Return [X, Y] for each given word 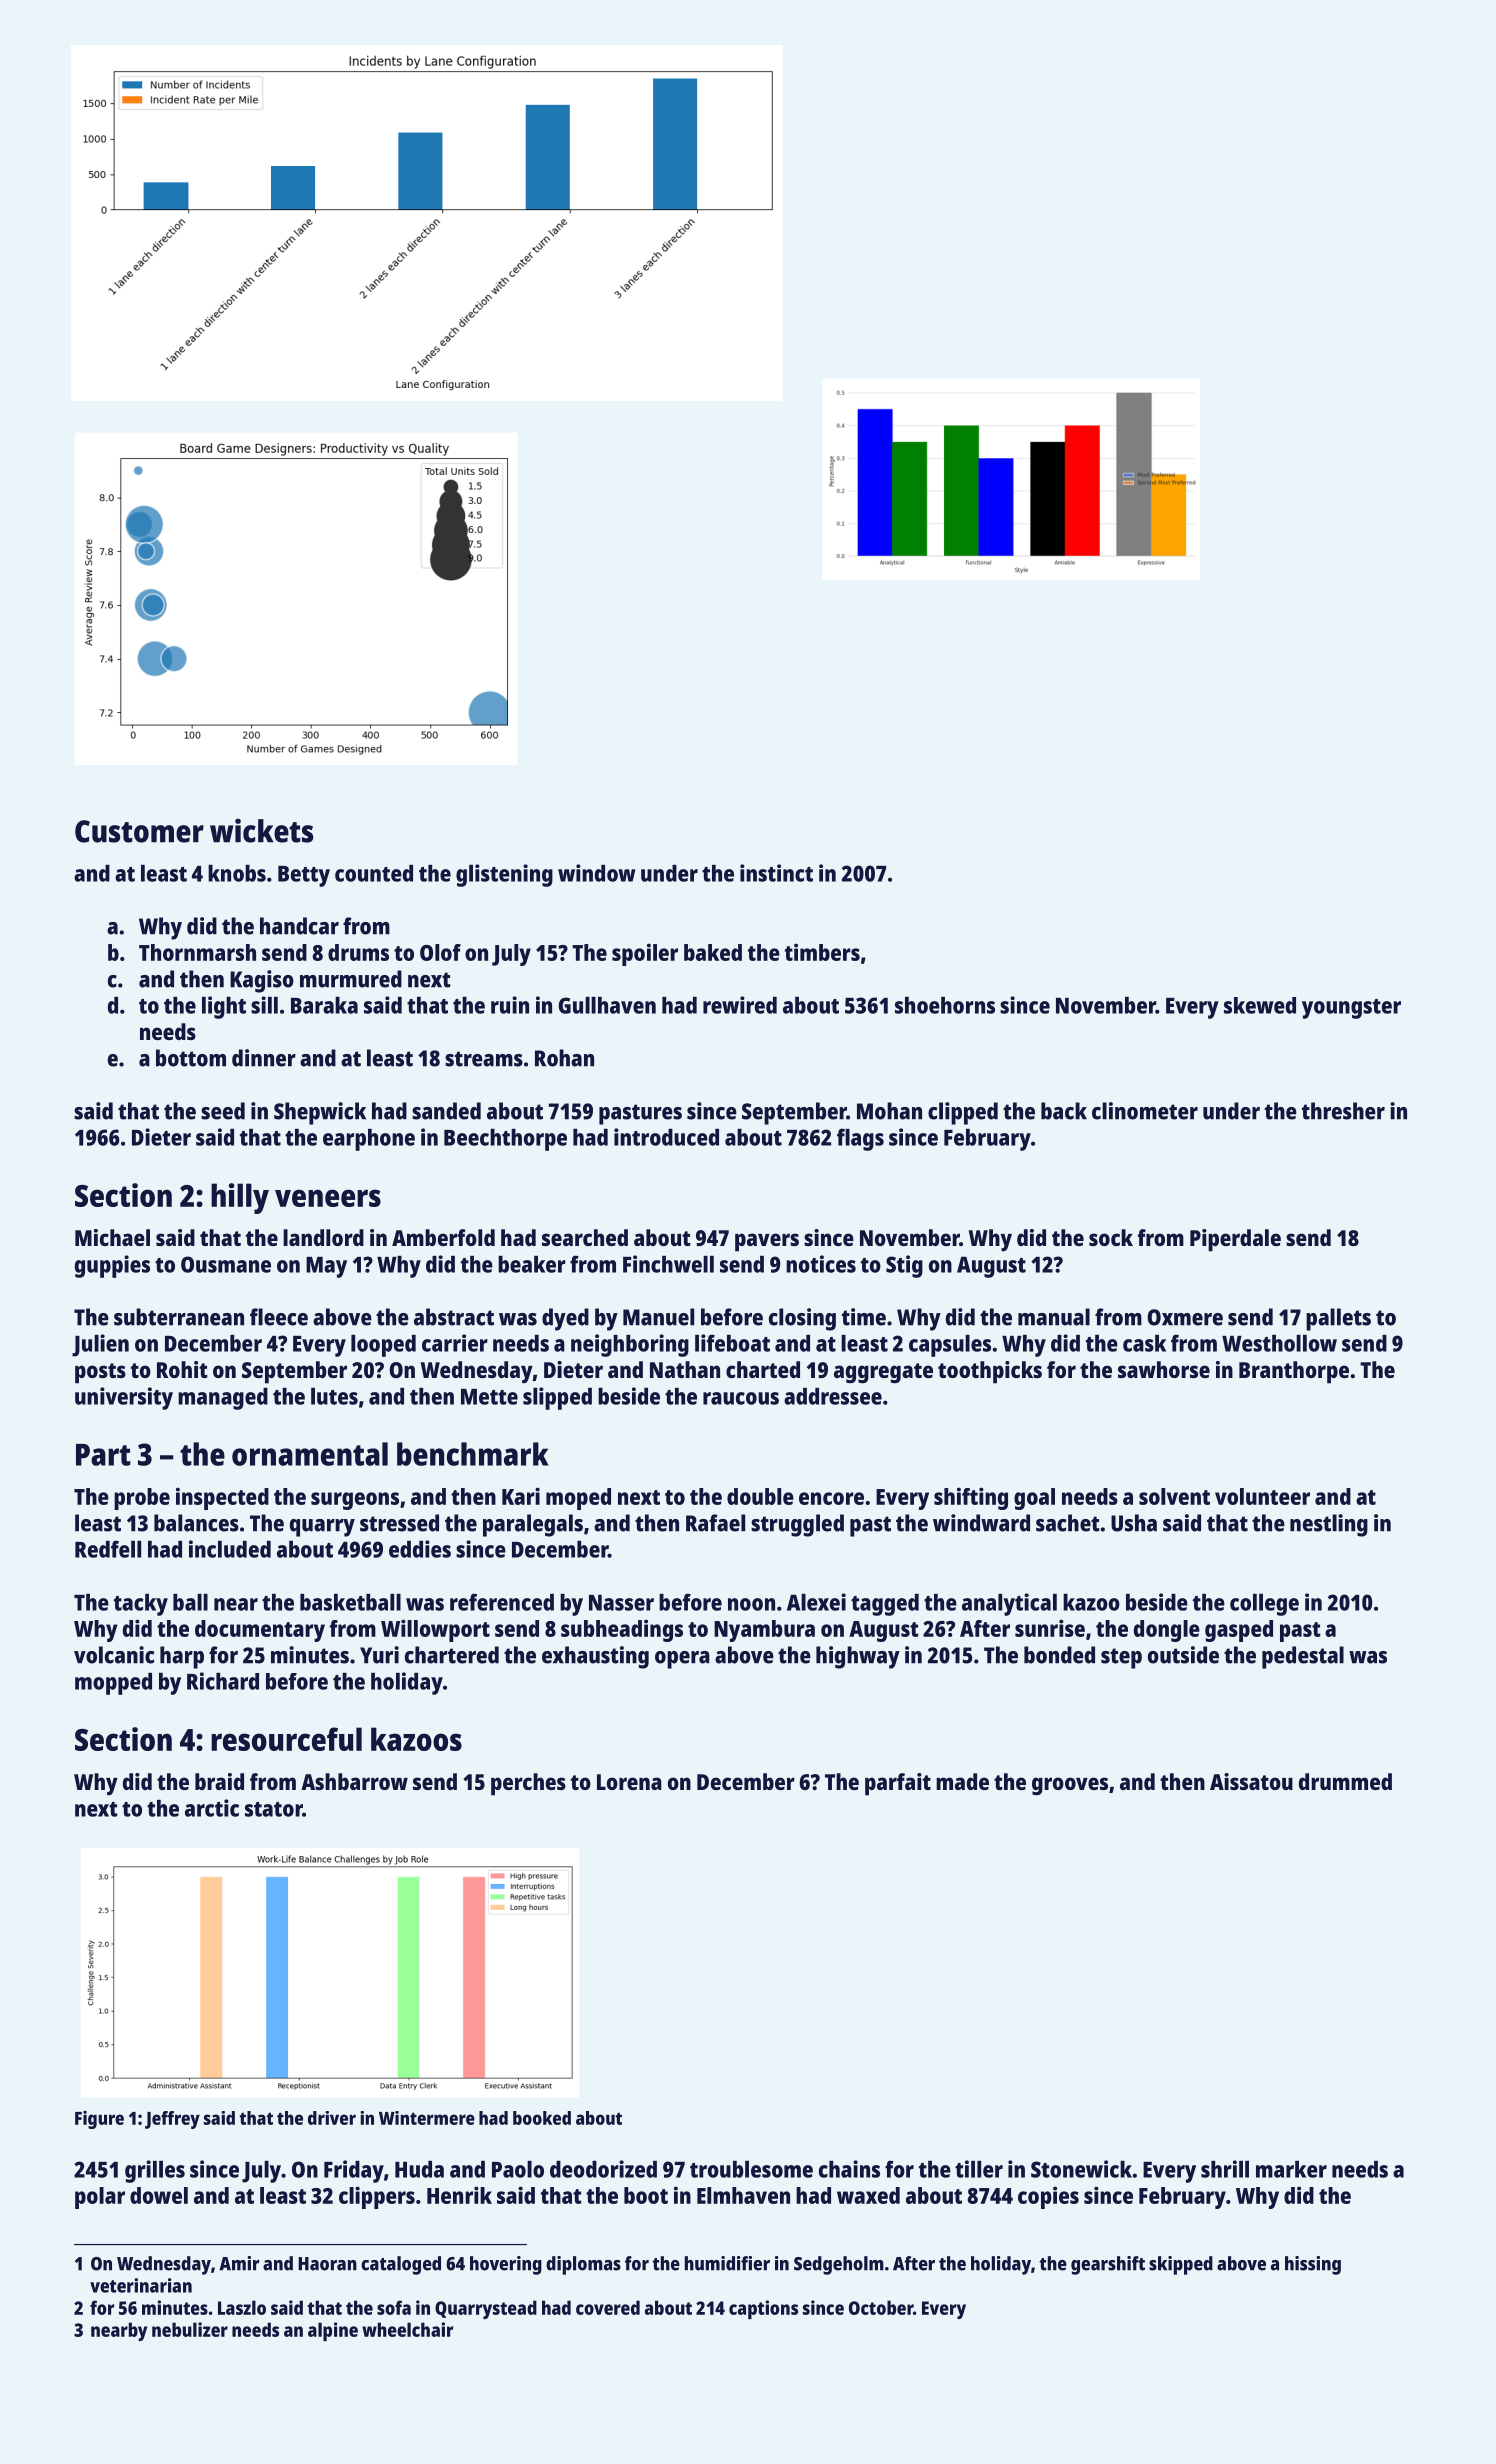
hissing [1313, 2265]
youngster [1351, 1009]
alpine [333, 2331]
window [596, 873]
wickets [261, 830]
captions [763, 2309]
